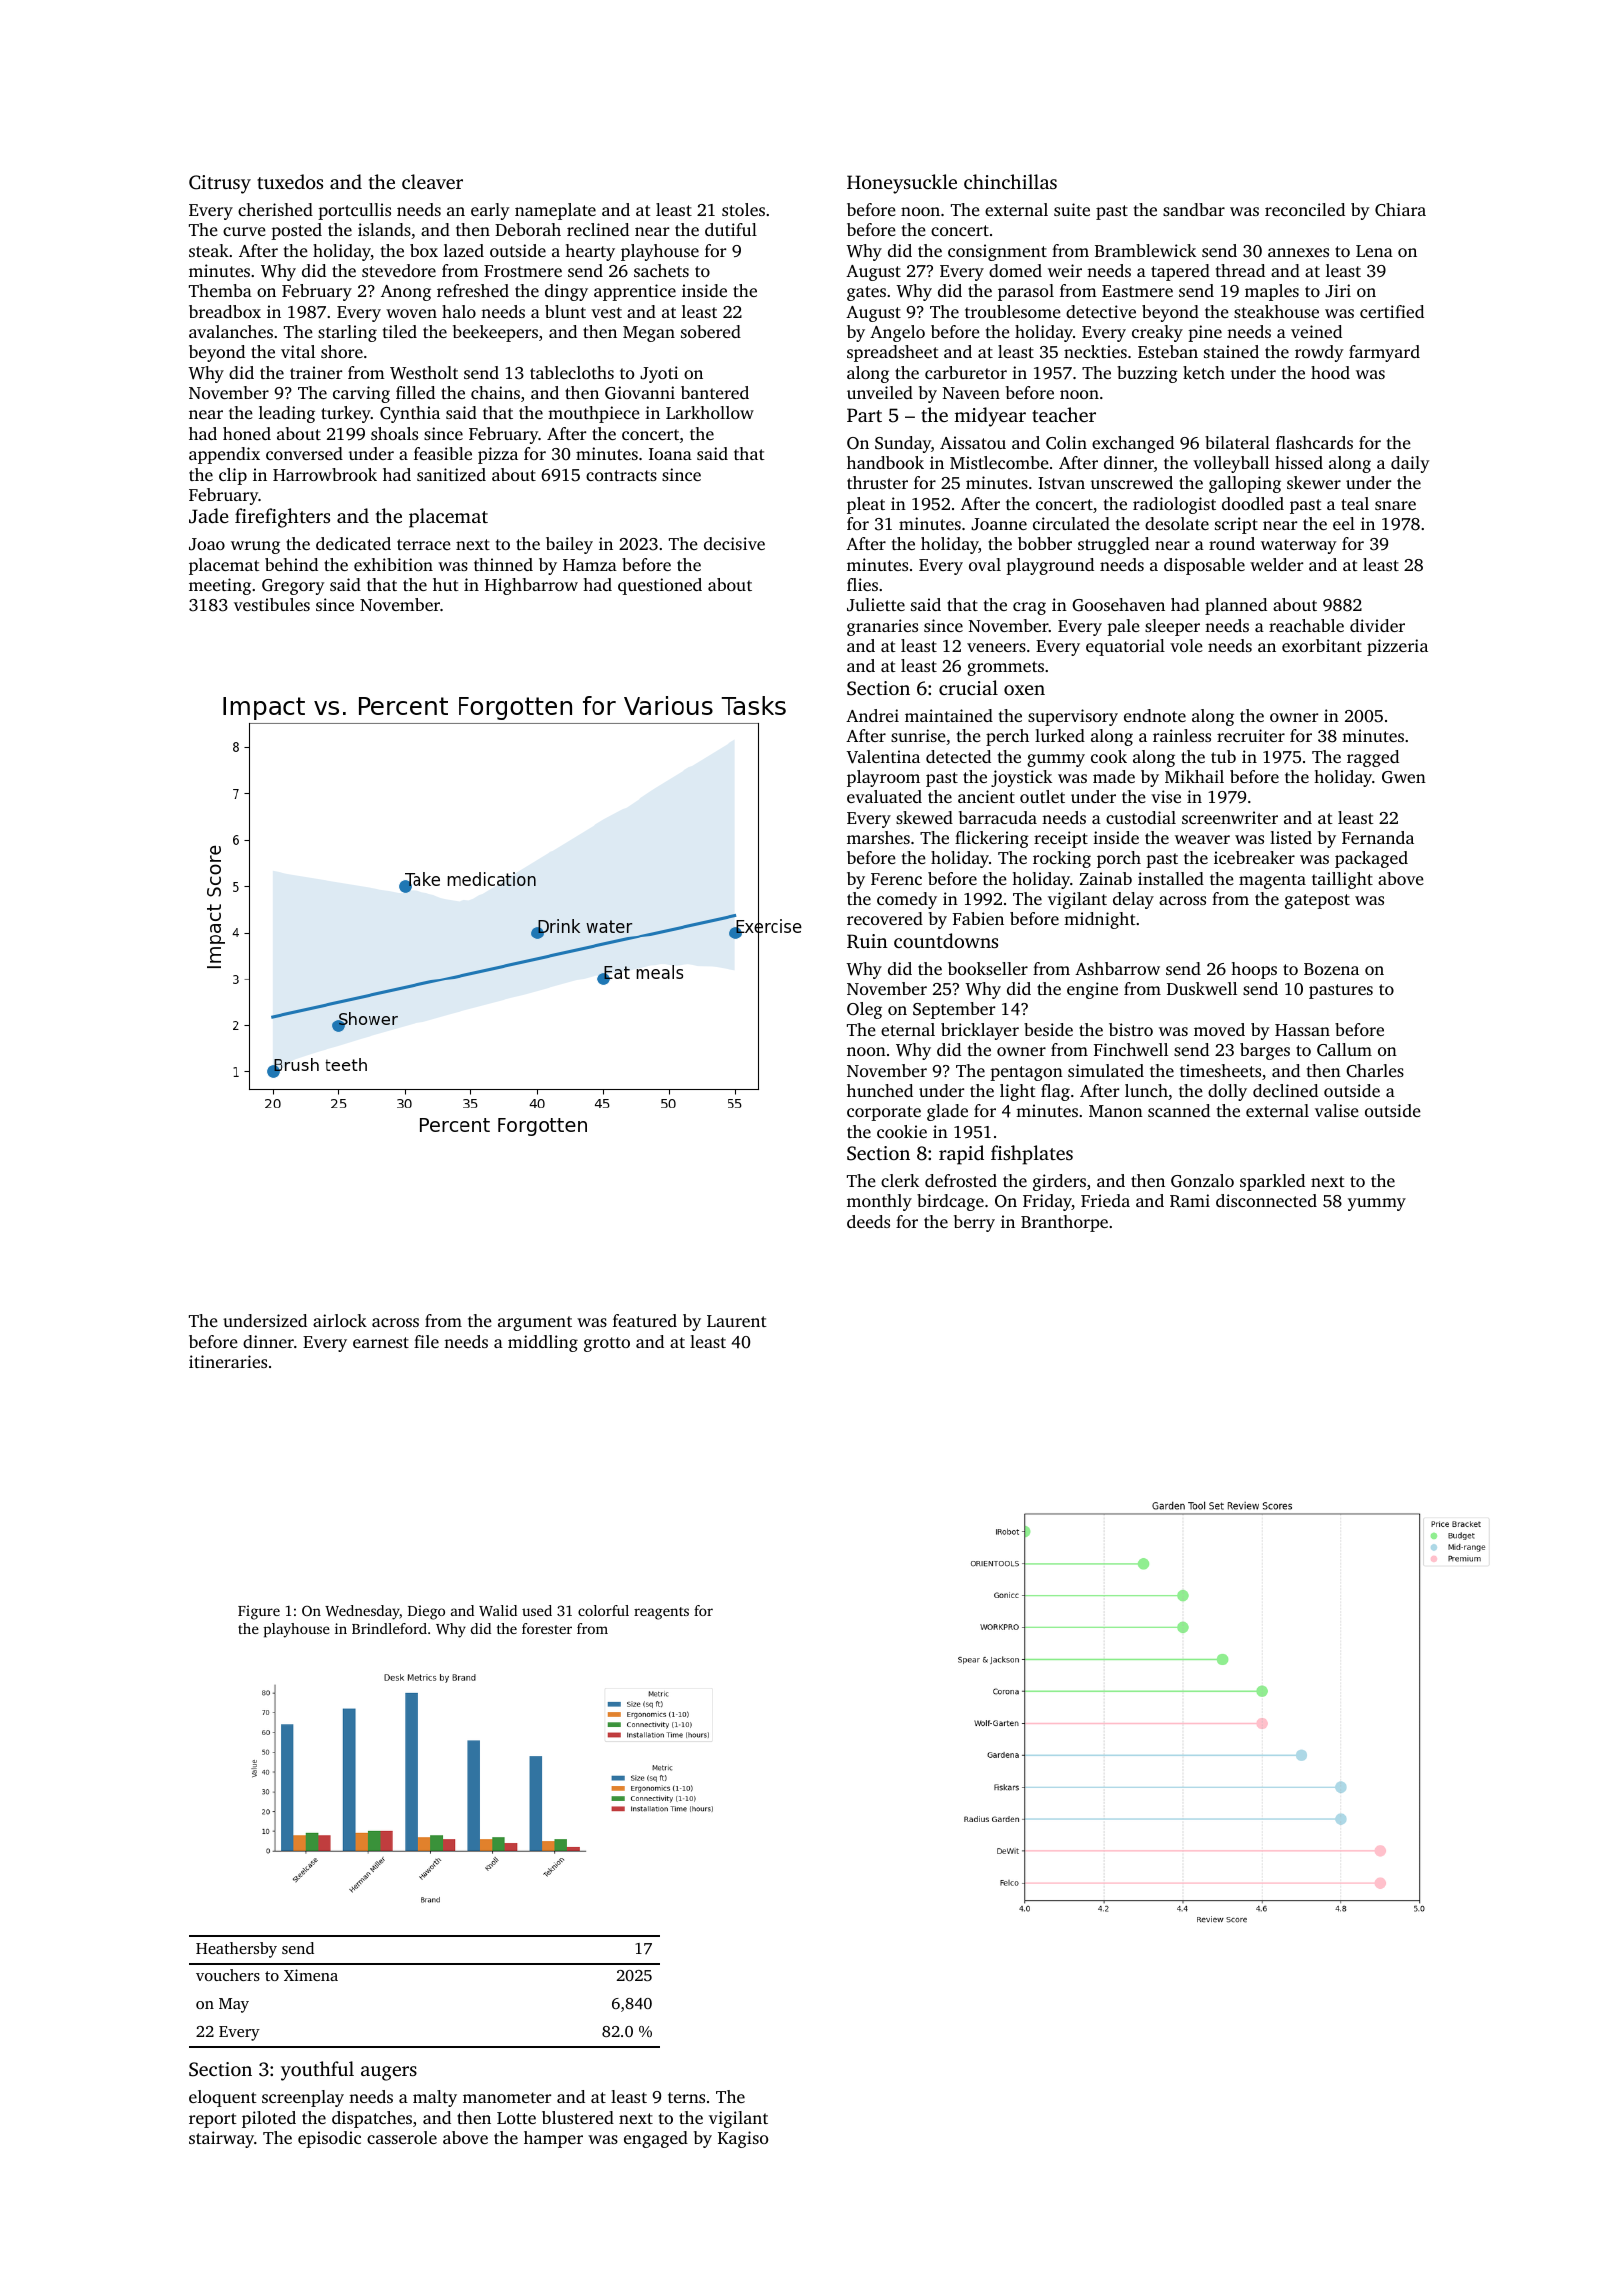 This screenshot has height=2292, width=1620. What do you see at coordinates (311, 1975) in the screenshot?
I see `Ximena` at bounding box center [311, 1975].
